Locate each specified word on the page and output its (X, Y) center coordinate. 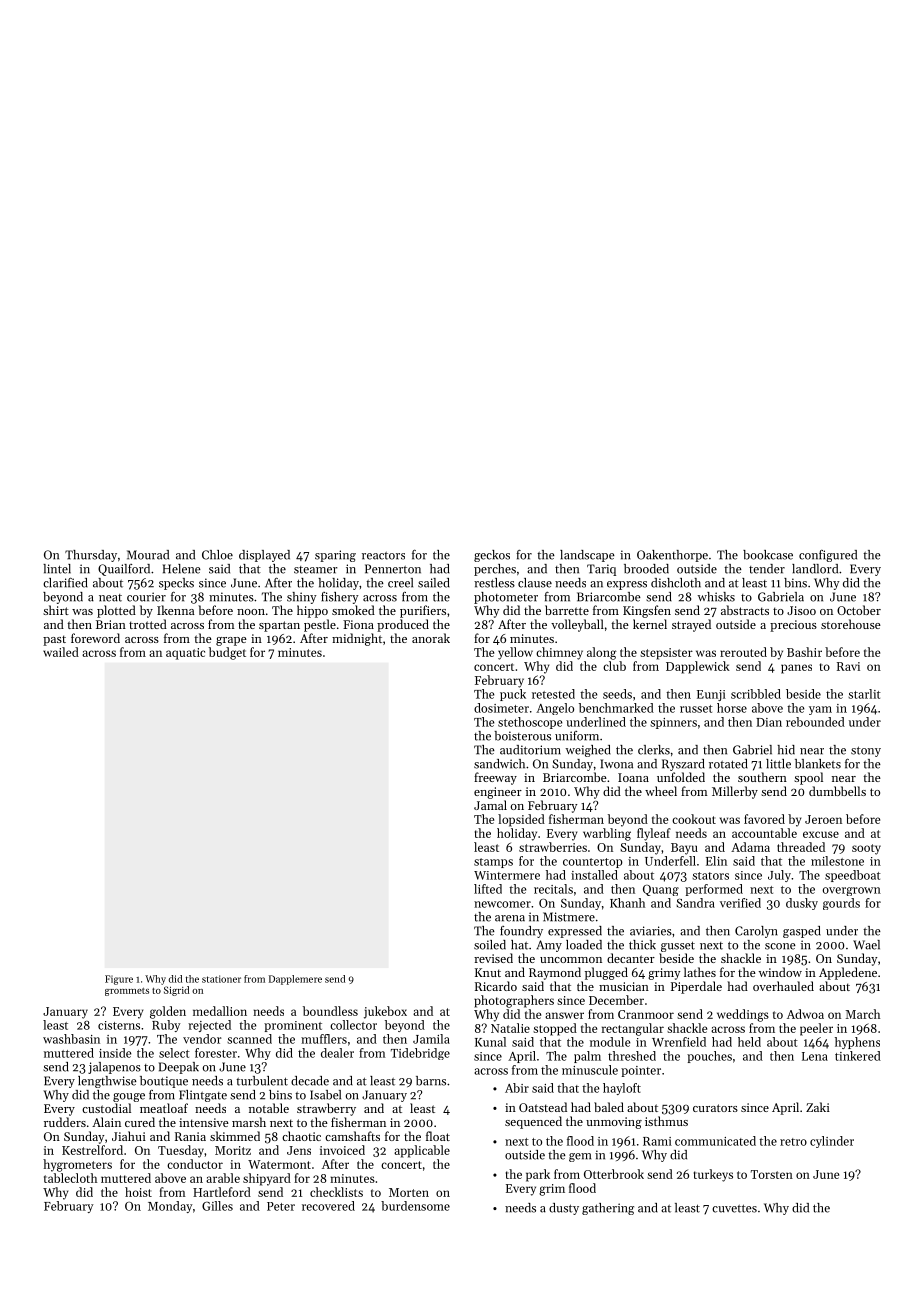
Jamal (490, 805)
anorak (431, 638)
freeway (495, 778)
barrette (567, 610)
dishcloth (676, 583)
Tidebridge (420, 1054)
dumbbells (837, 791)
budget (227, 653)
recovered (328, 1206)
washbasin (71, 1039)
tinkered (858, 1056)
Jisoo (801, 610)
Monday (170, 1207)
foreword (95, 638)
